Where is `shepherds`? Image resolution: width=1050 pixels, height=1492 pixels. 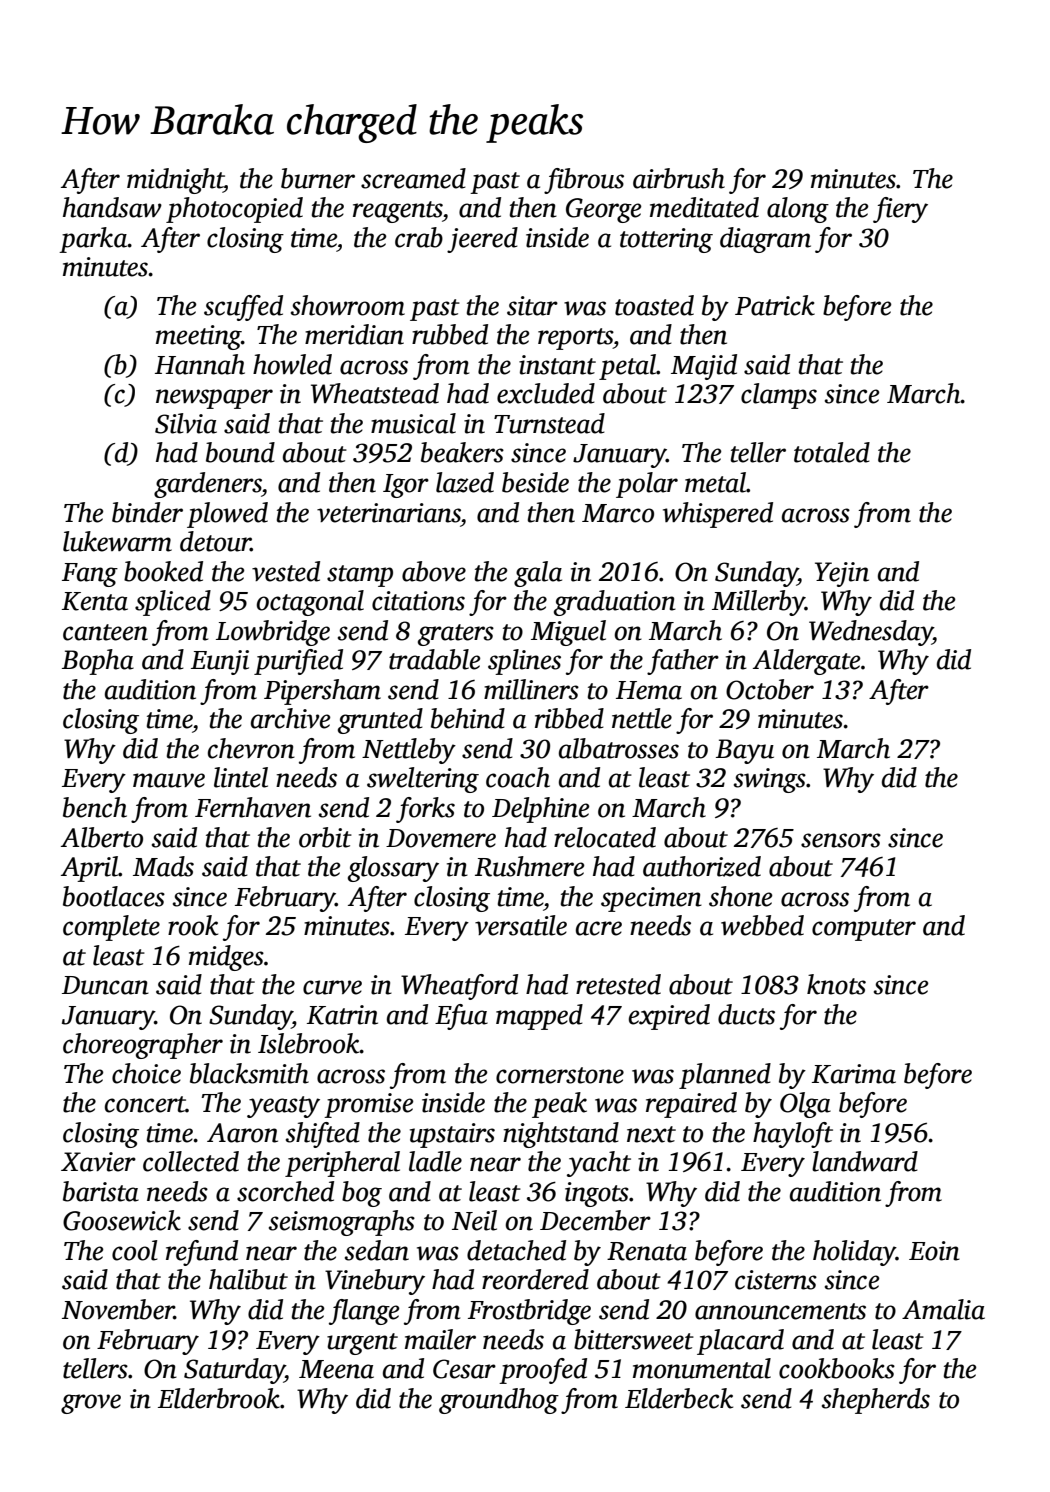 shepherds is located at coordinates (876, 1401).
